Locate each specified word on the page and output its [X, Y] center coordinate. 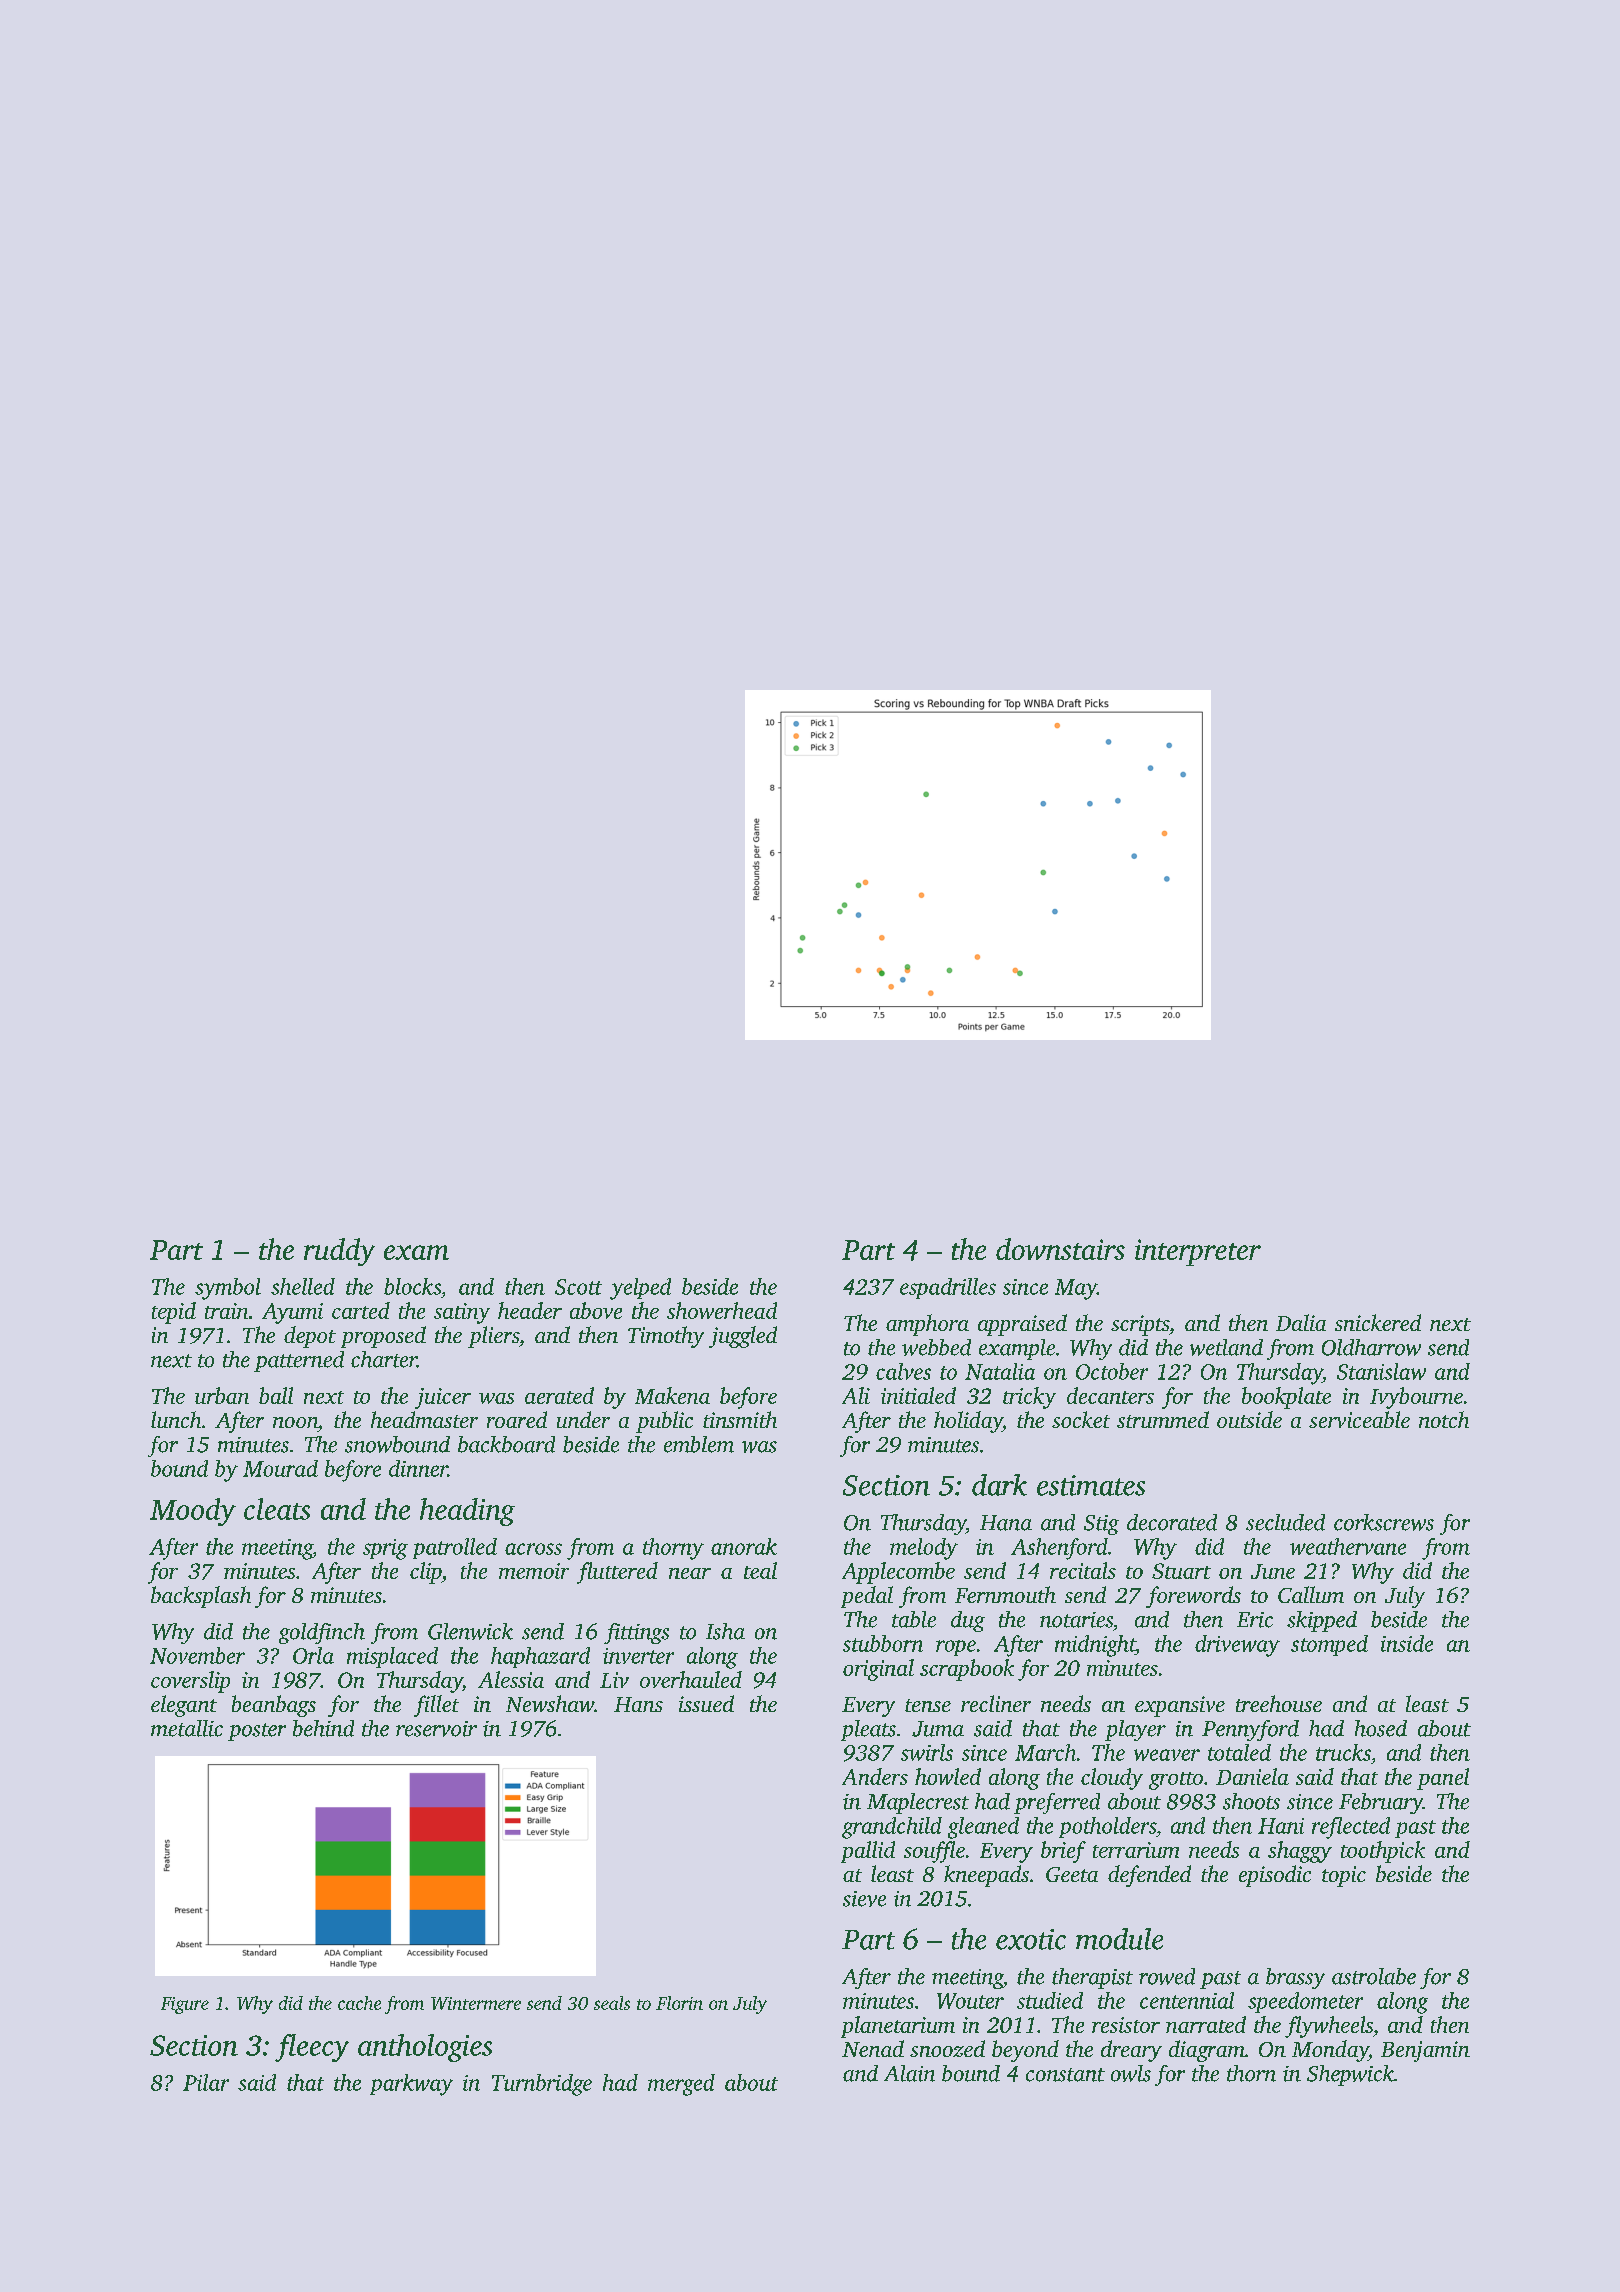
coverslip [190, 1682]
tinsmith [740, 1419]
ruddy [339, 1252]
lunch [176, 1419]
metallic [187, 1728]
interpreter [1198, 1252]
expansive [1180, 1706]
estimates [1091, 1485]
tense [928, 1705]
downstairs [1060, 1249]
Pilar [206, 2082]
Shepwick [1350, 2075]
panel [1443, 1779]
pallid [868, 1852]
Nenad [873, 2048]
